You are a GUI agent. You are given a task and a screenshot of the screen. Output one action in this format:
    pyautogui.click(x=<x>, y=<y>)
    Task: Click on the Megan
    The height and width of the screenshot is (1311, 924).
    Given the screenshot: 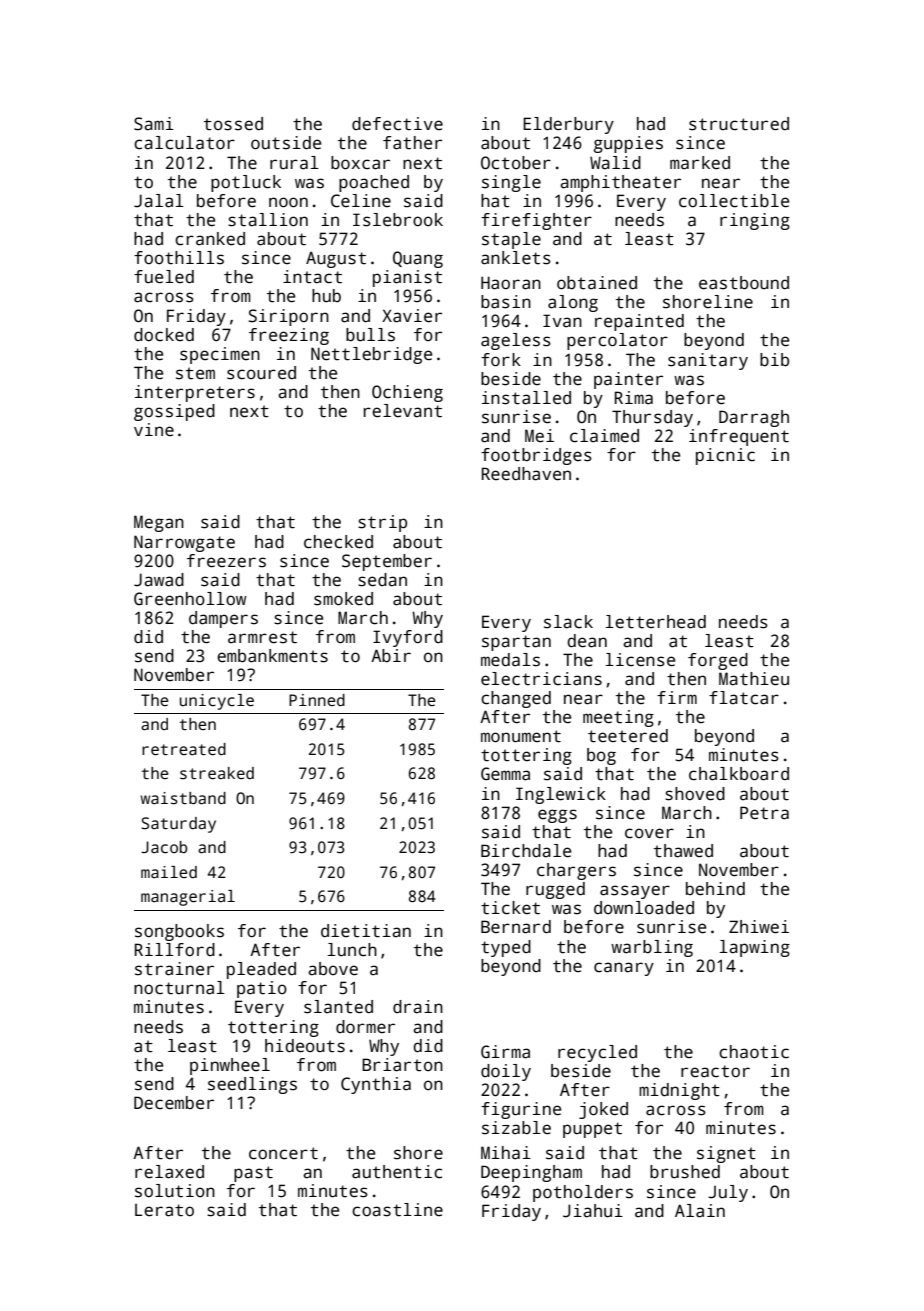 What is the action you would take?
    pyautogui.click(x=159, y=523)
